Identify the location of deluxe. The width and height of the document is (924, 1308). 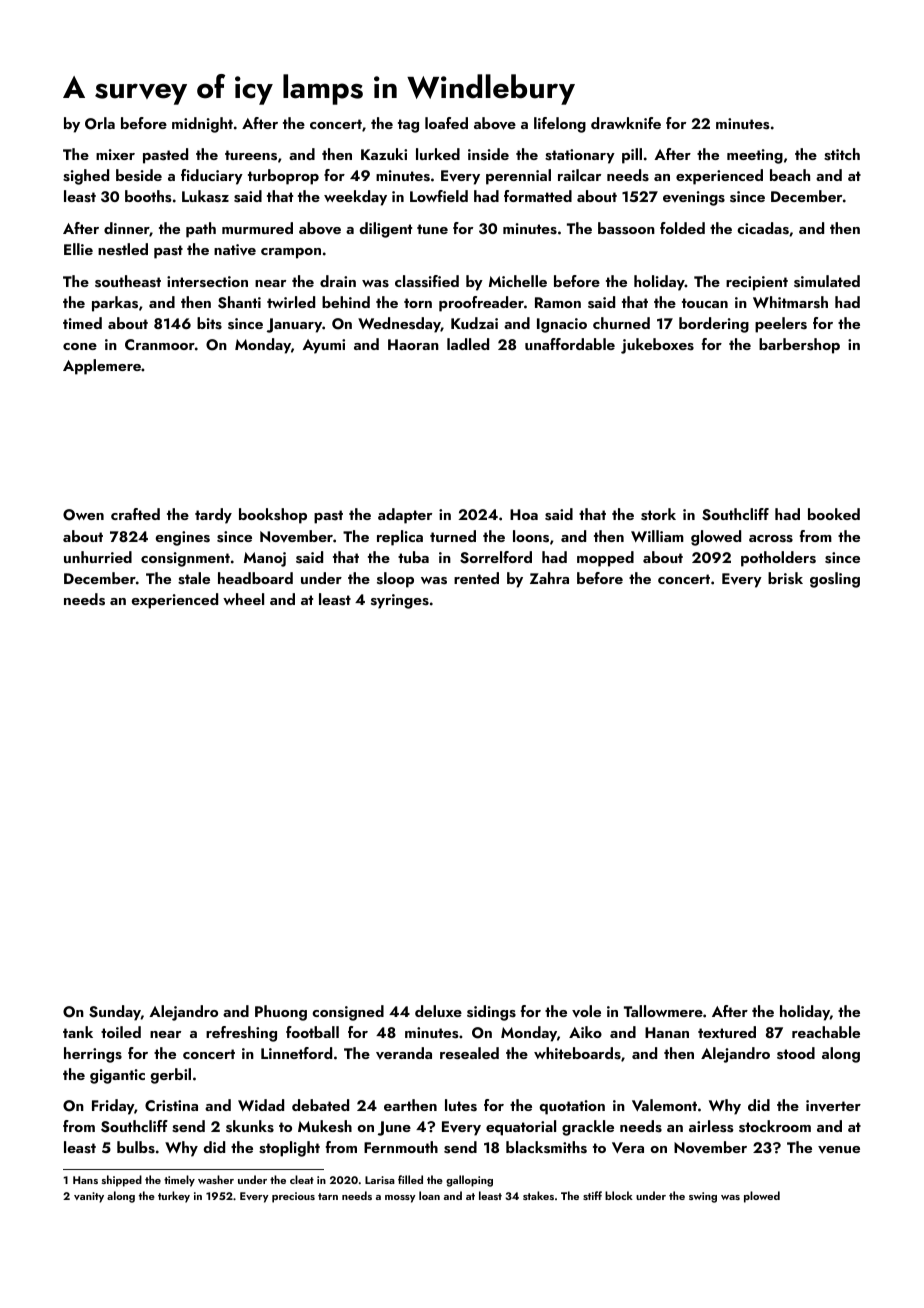
(438, 1011).
